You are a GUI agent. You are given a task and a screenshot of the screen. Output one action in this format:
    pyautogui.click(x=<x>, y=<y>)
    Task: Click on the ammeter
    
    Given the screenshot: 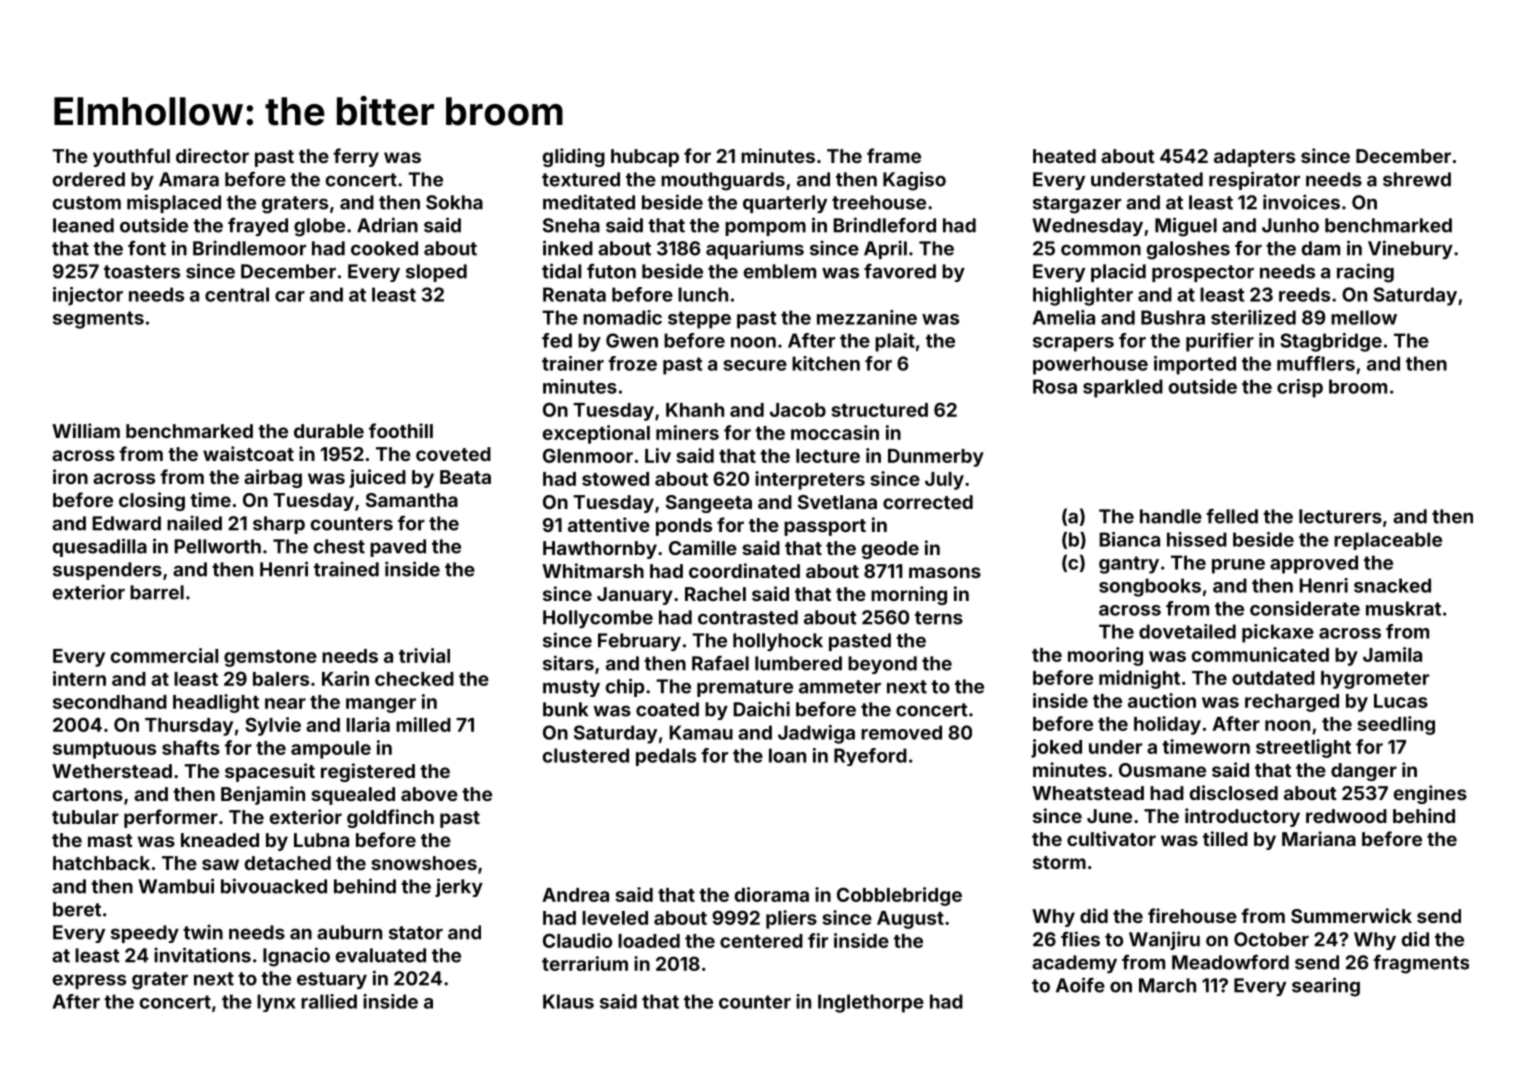 What is the action you would take?
    pyautogui.click(x=840, y=687)
